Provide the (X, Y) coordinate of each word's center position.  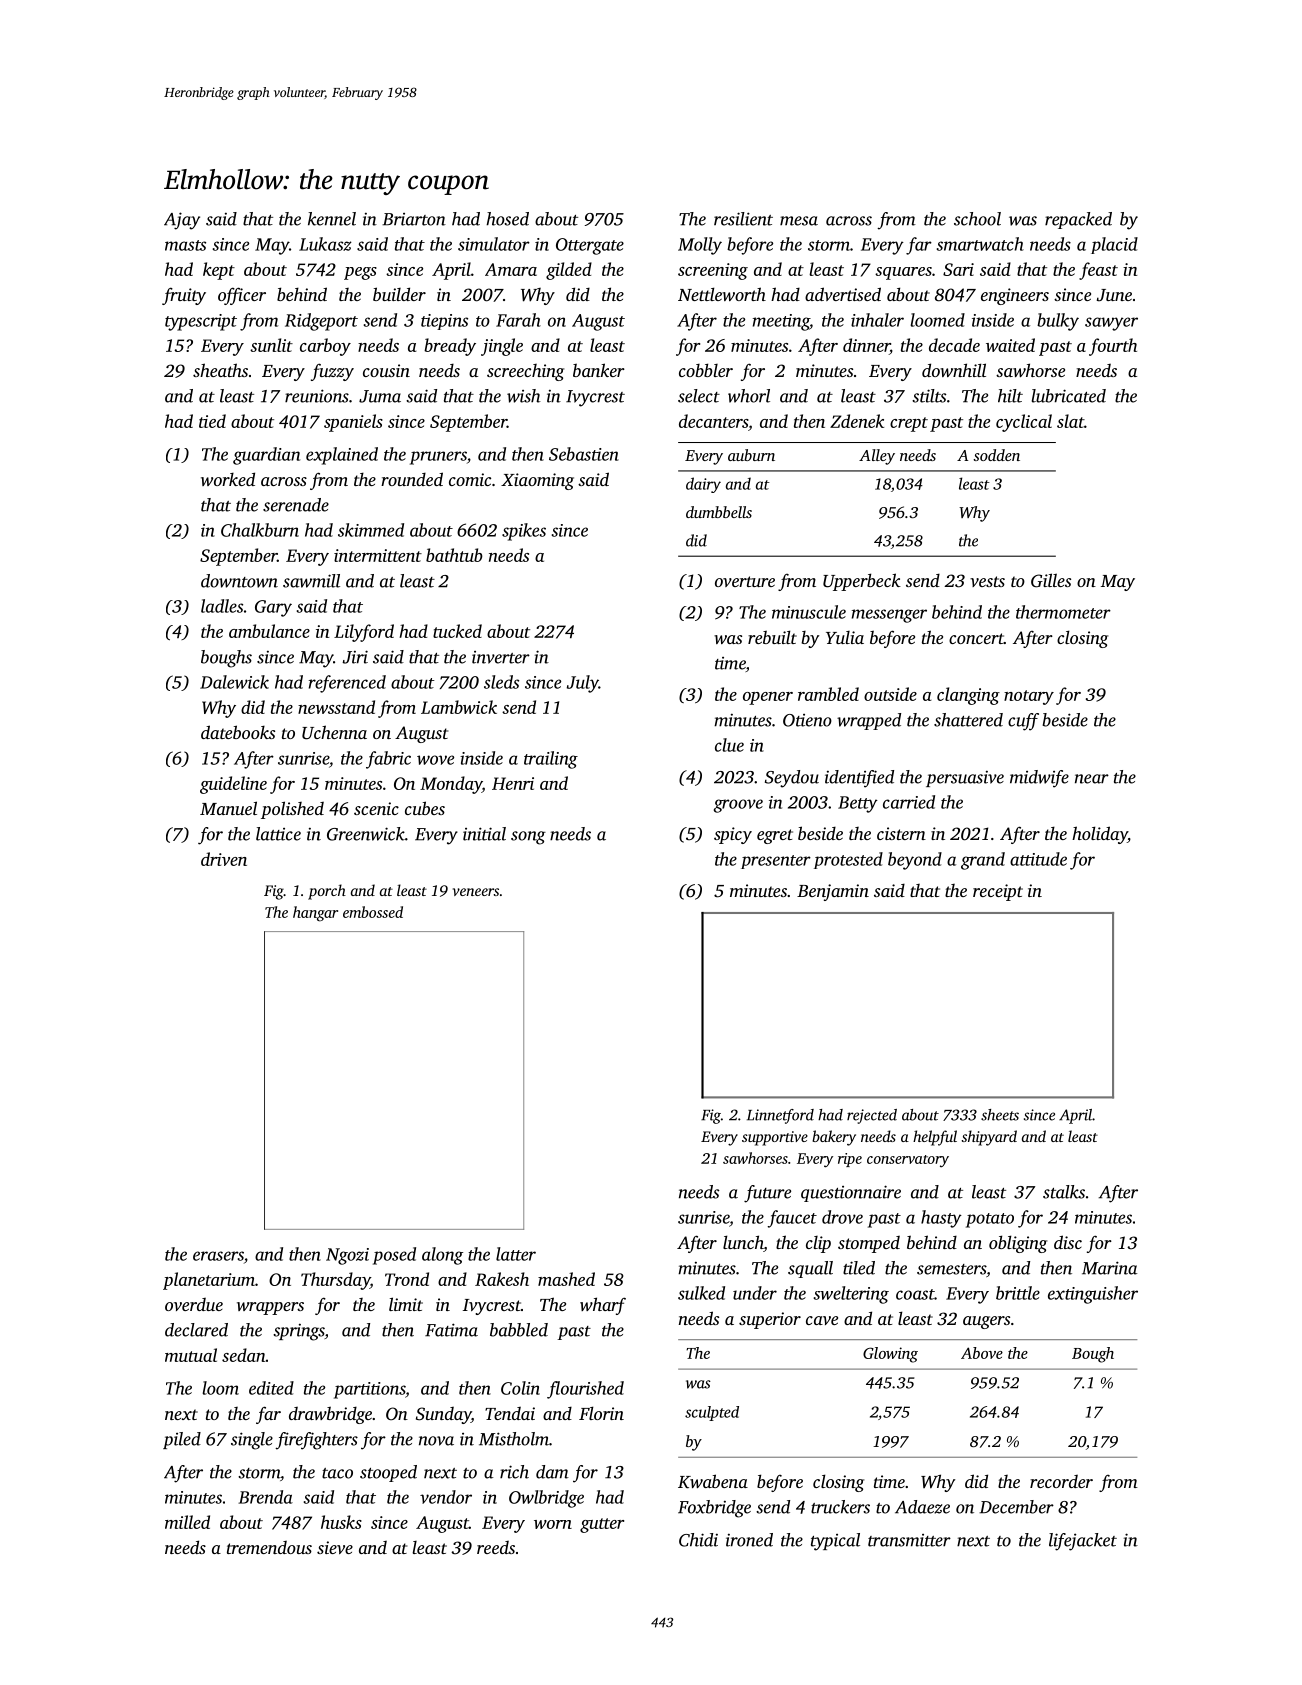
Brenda (265, 1497)
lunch (743, 1242)
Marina (1109, 1268)
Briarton (414, 219)
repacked (1078, 220)
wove (435, 760)
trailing (551, 760)
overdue (194, 1304)
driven (224, 859)
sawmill (311, 581)
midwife (1039, 779)
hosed (507, 219)
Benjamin (833, 892)
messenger (889, 616)
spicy (733, 835)
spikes (524, 532)
